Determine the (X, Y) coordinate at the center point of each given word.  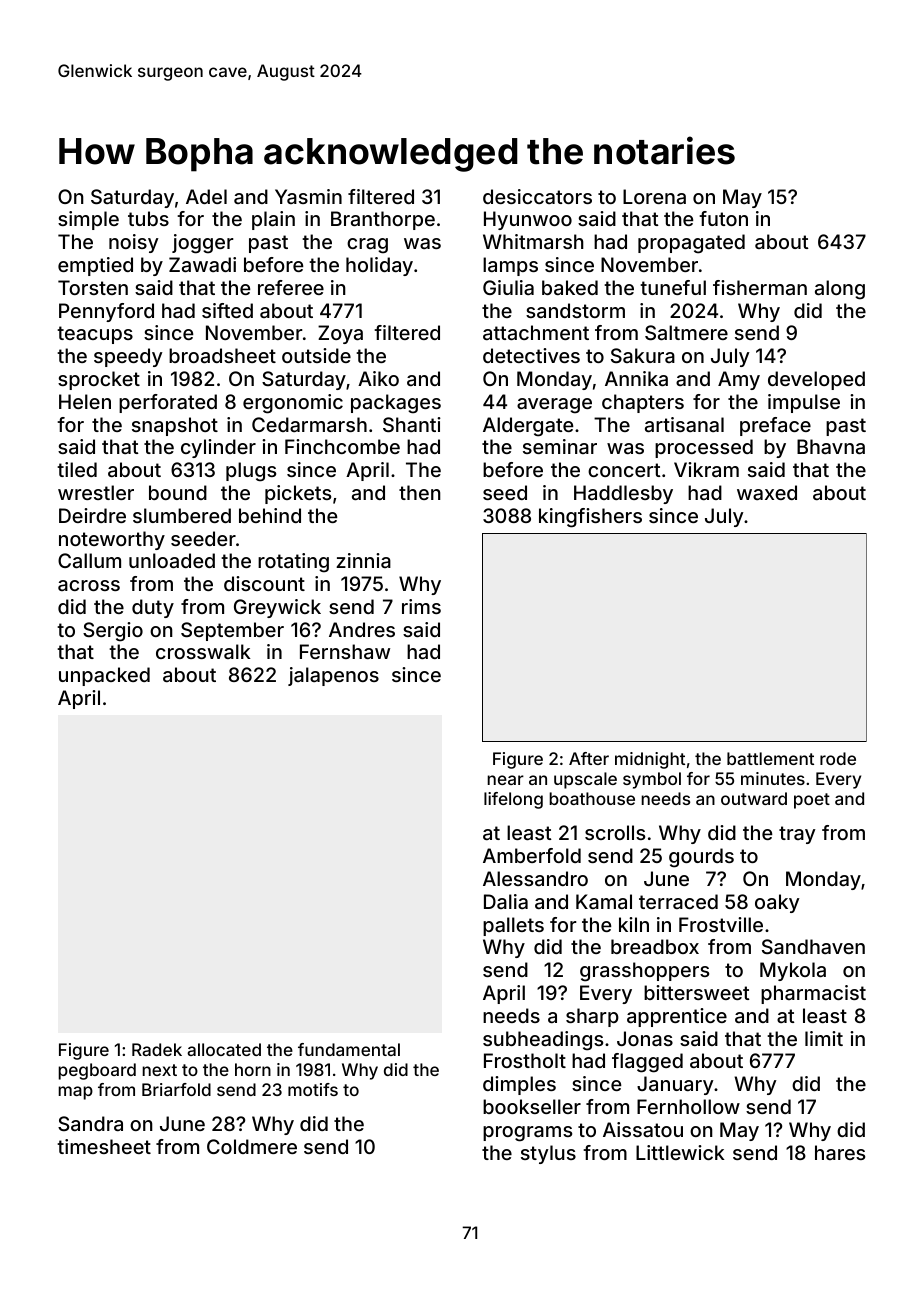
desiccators (537, 196)
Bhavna (831, 446)
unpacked (104, 676)
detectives (531, 355)
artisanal (684, 424)
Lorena (654, 196)
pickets (298, 494)
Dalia (506, 901)
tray (797, 835)
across (89, 585)
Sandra (90, 1123)
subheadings (543, 1041)
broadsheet (222, 355)
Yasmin (308, 196)
